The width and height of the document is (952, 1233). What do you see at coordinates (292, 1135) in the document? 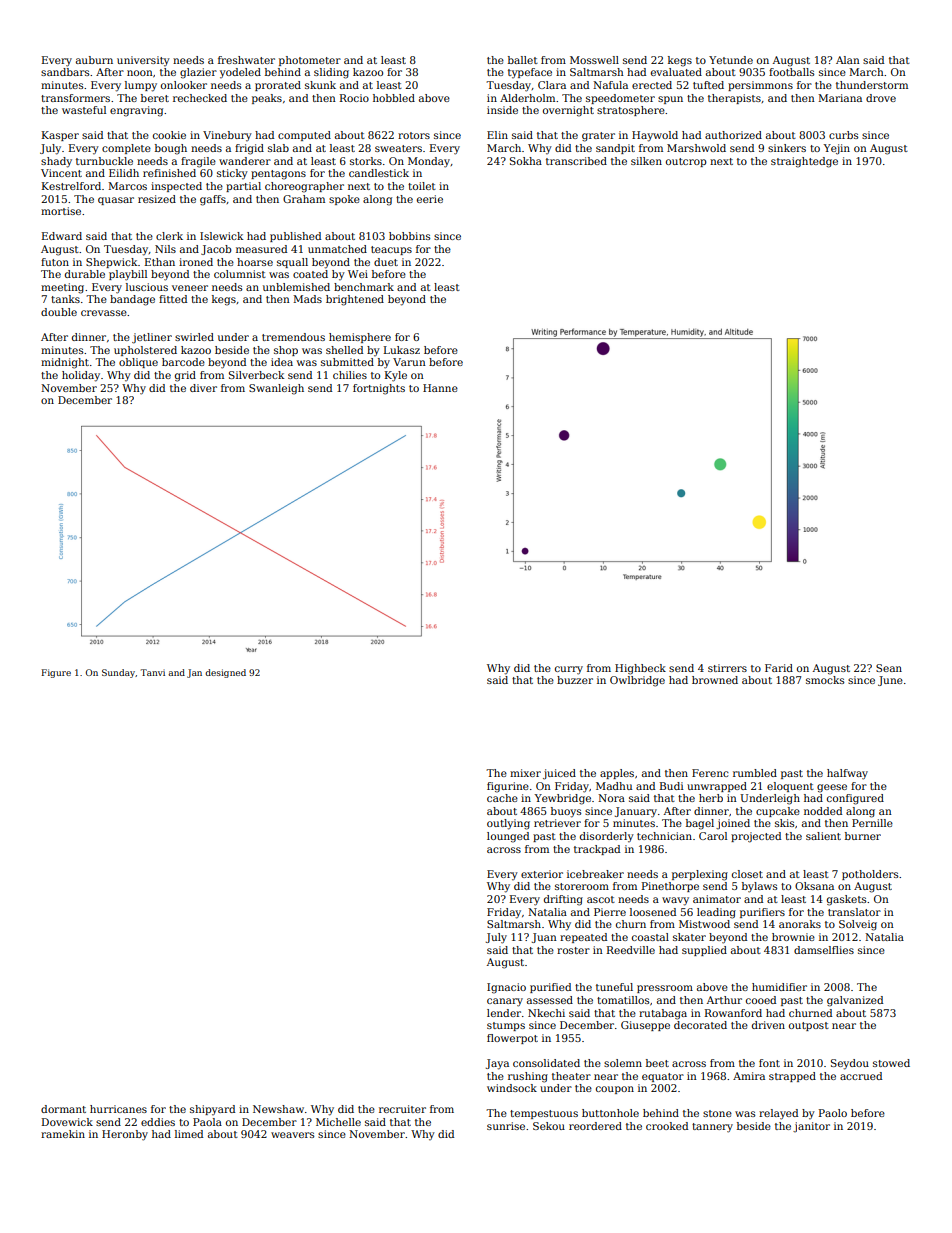
I see `weavers` at bounding box center [292, 1135].
